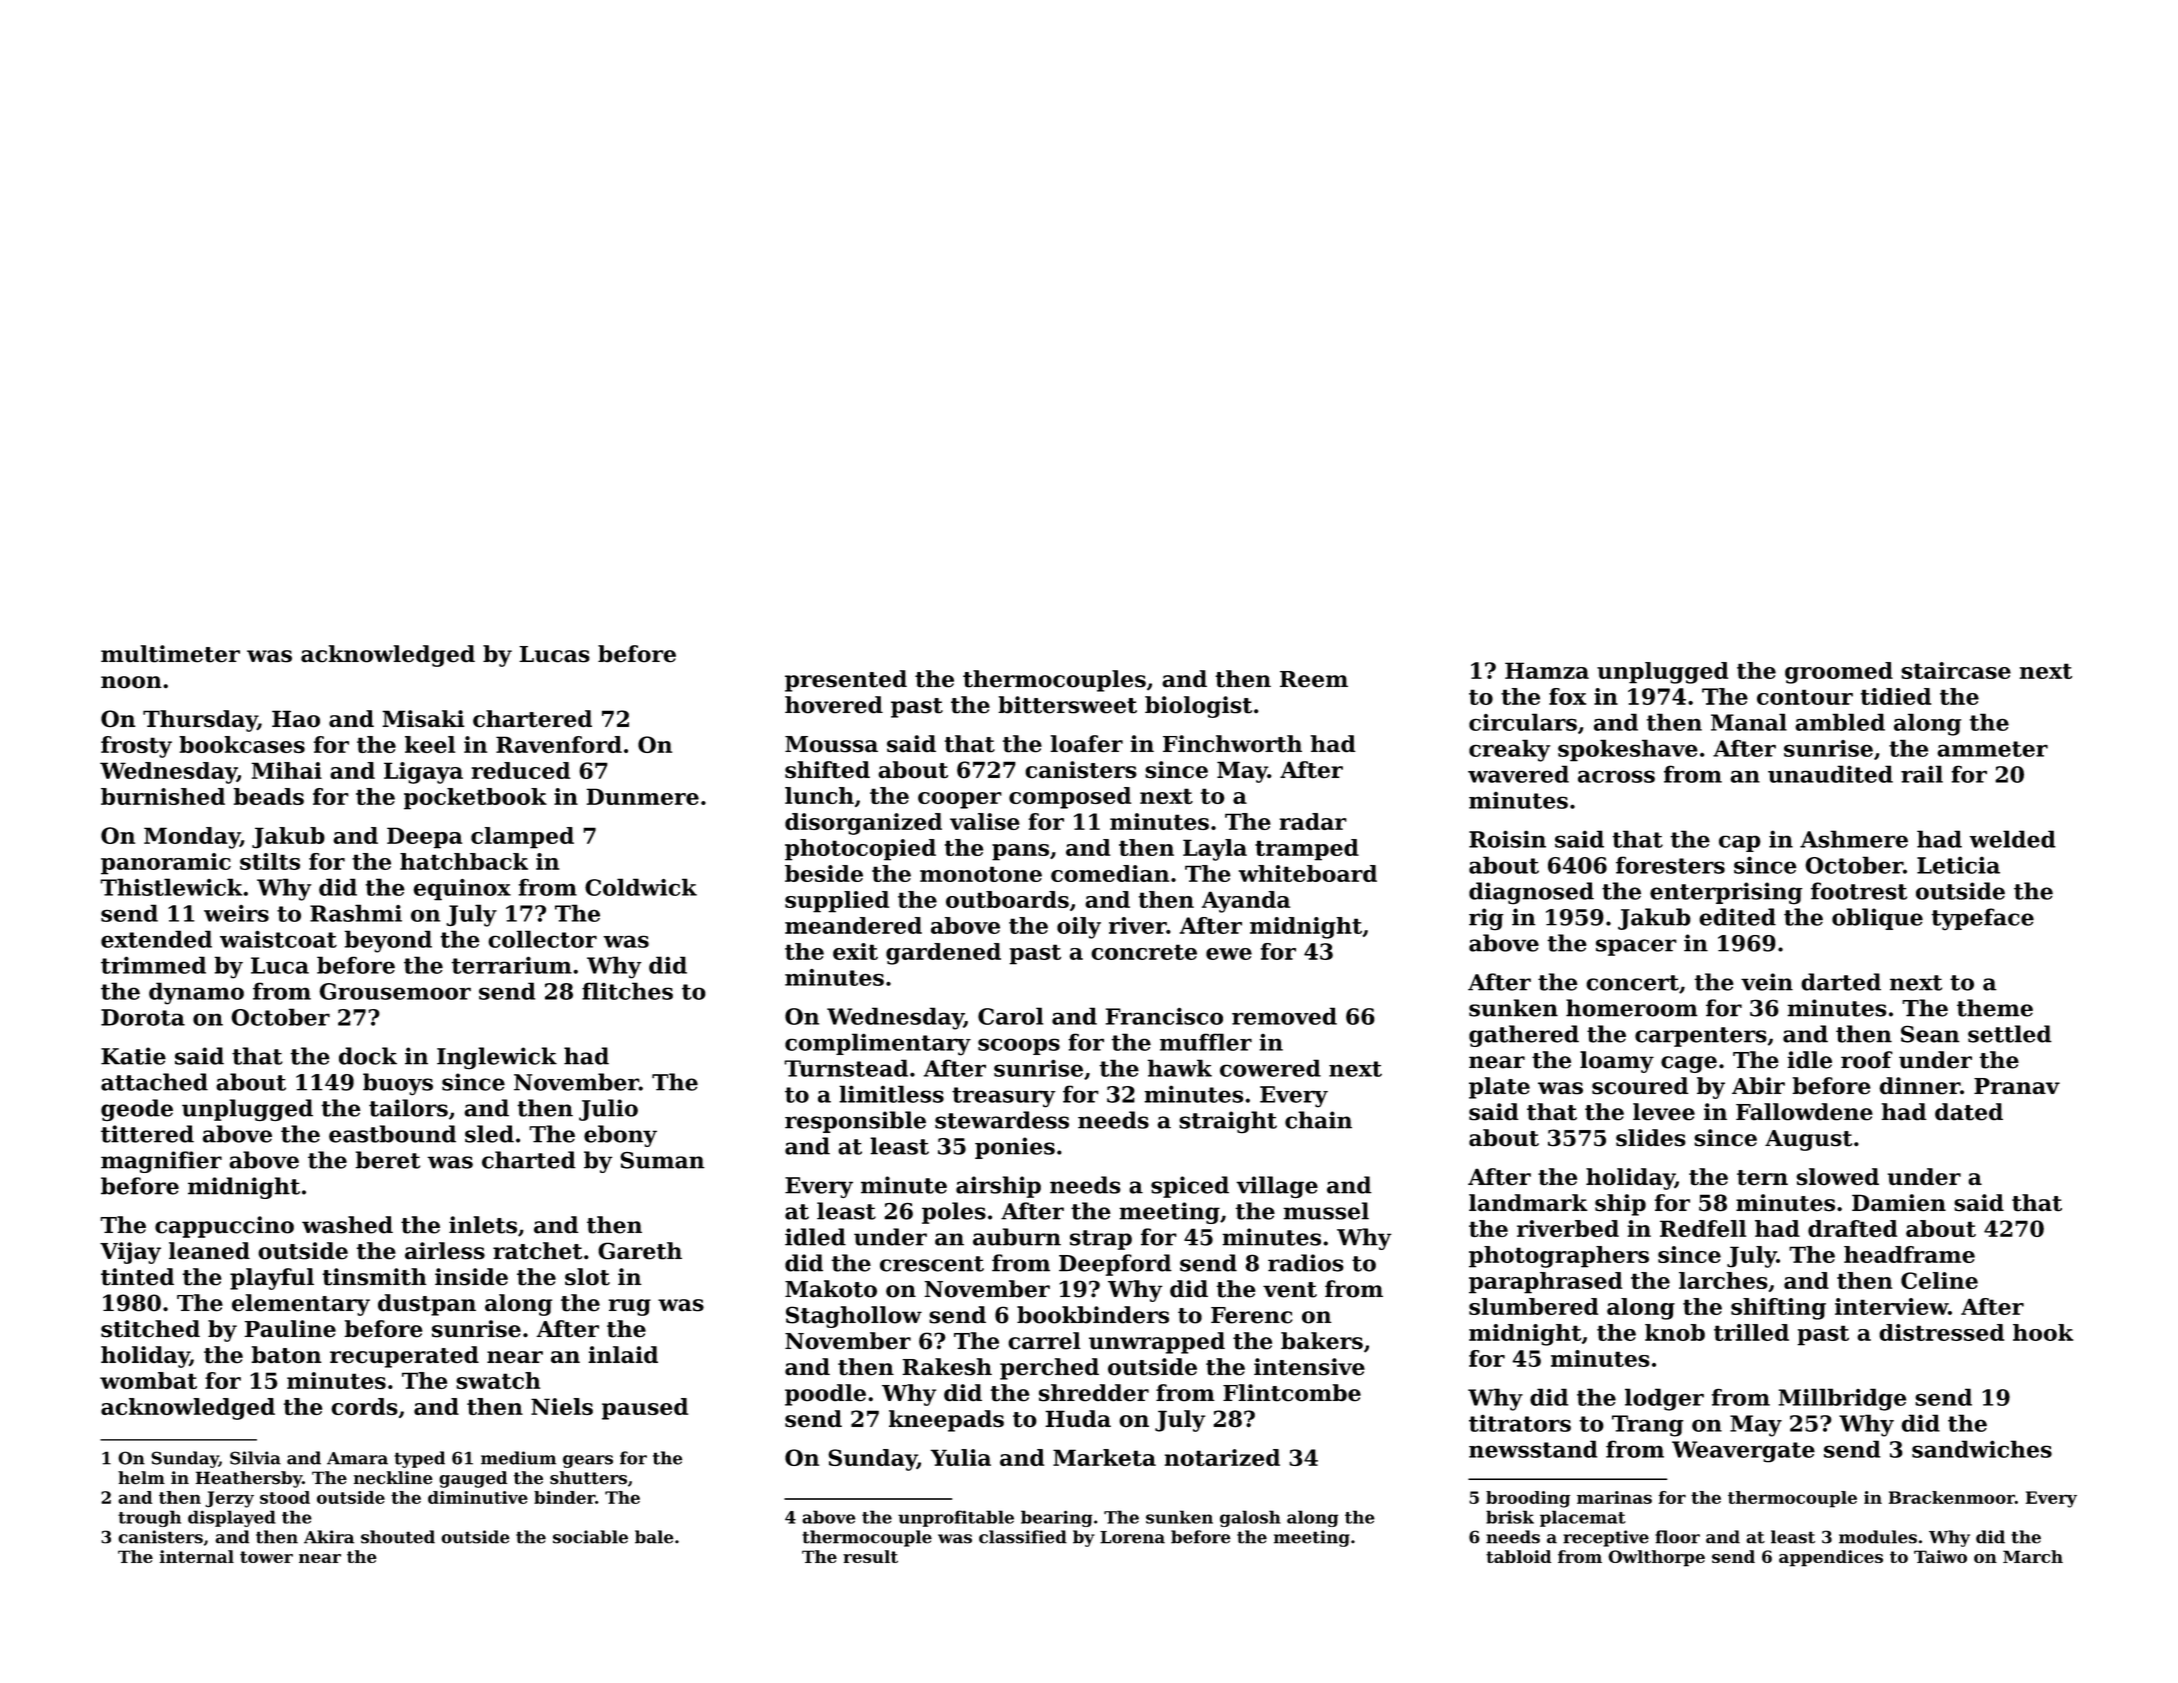 Image resolution: width=2178 pixels, height=1683 pixels. Describe the element at coordinates (819, 795) in the screenshot. I see `lunch` at that location.
